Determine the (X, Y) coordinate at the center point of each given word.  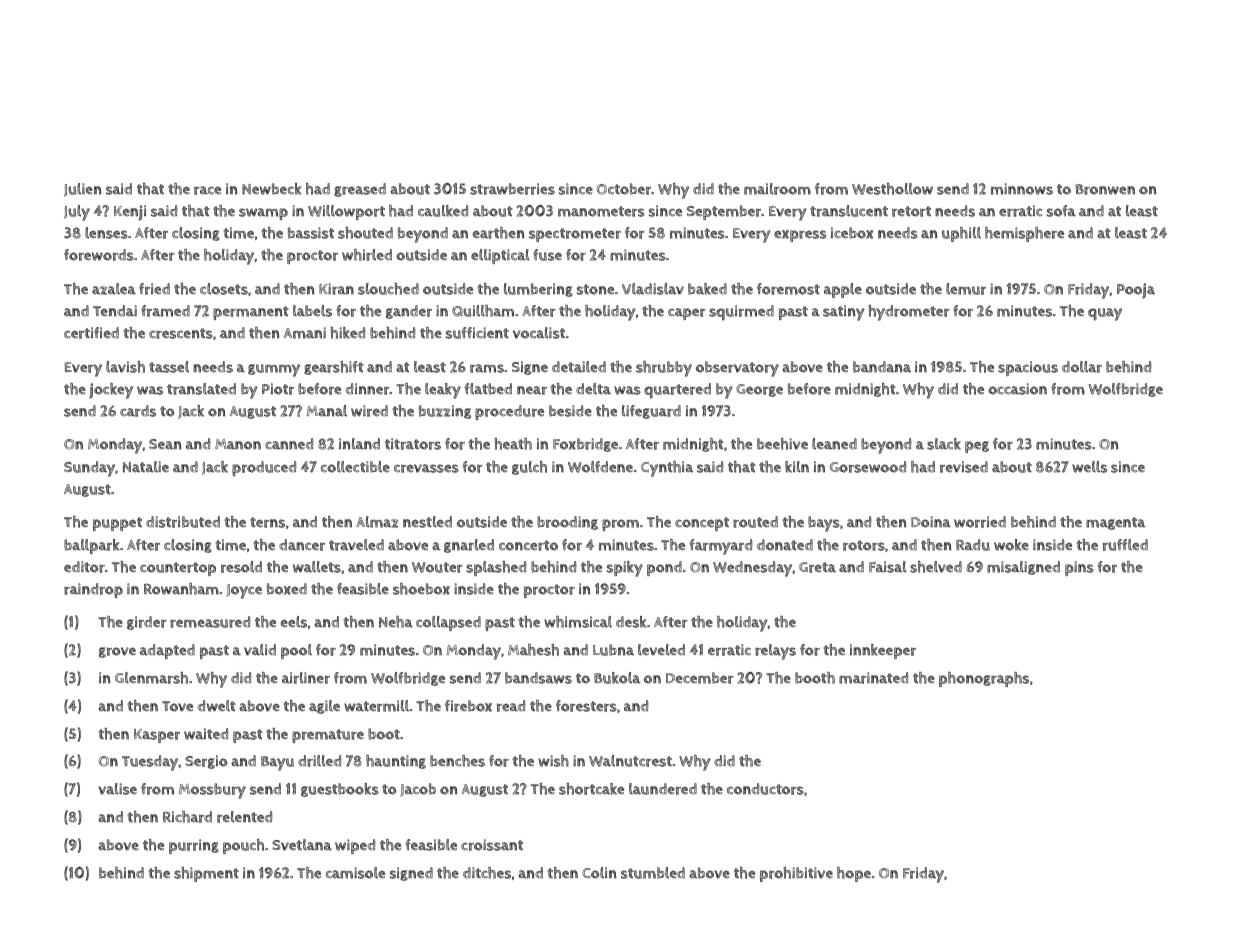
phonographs (984, 679)
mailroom (777, 189)
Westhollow (892, 189)
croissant (492, 845)
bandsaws (538, 678)
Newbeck (271, 189)
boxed (287, 589)
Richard (187, 817)
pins (1079, 568)
